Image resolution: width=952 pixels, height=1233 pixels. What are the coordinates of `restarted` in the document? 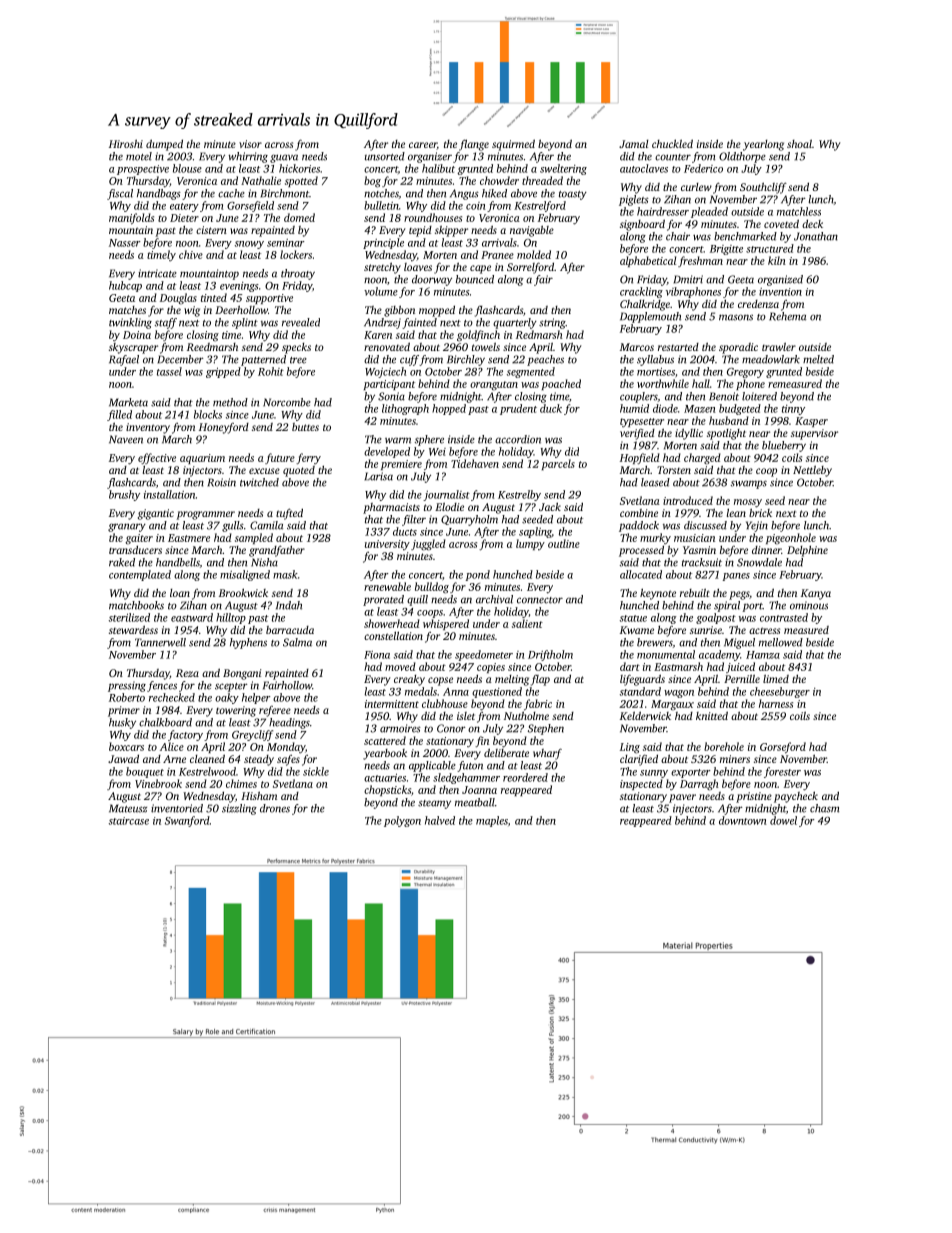 It's located at (678, 347).
